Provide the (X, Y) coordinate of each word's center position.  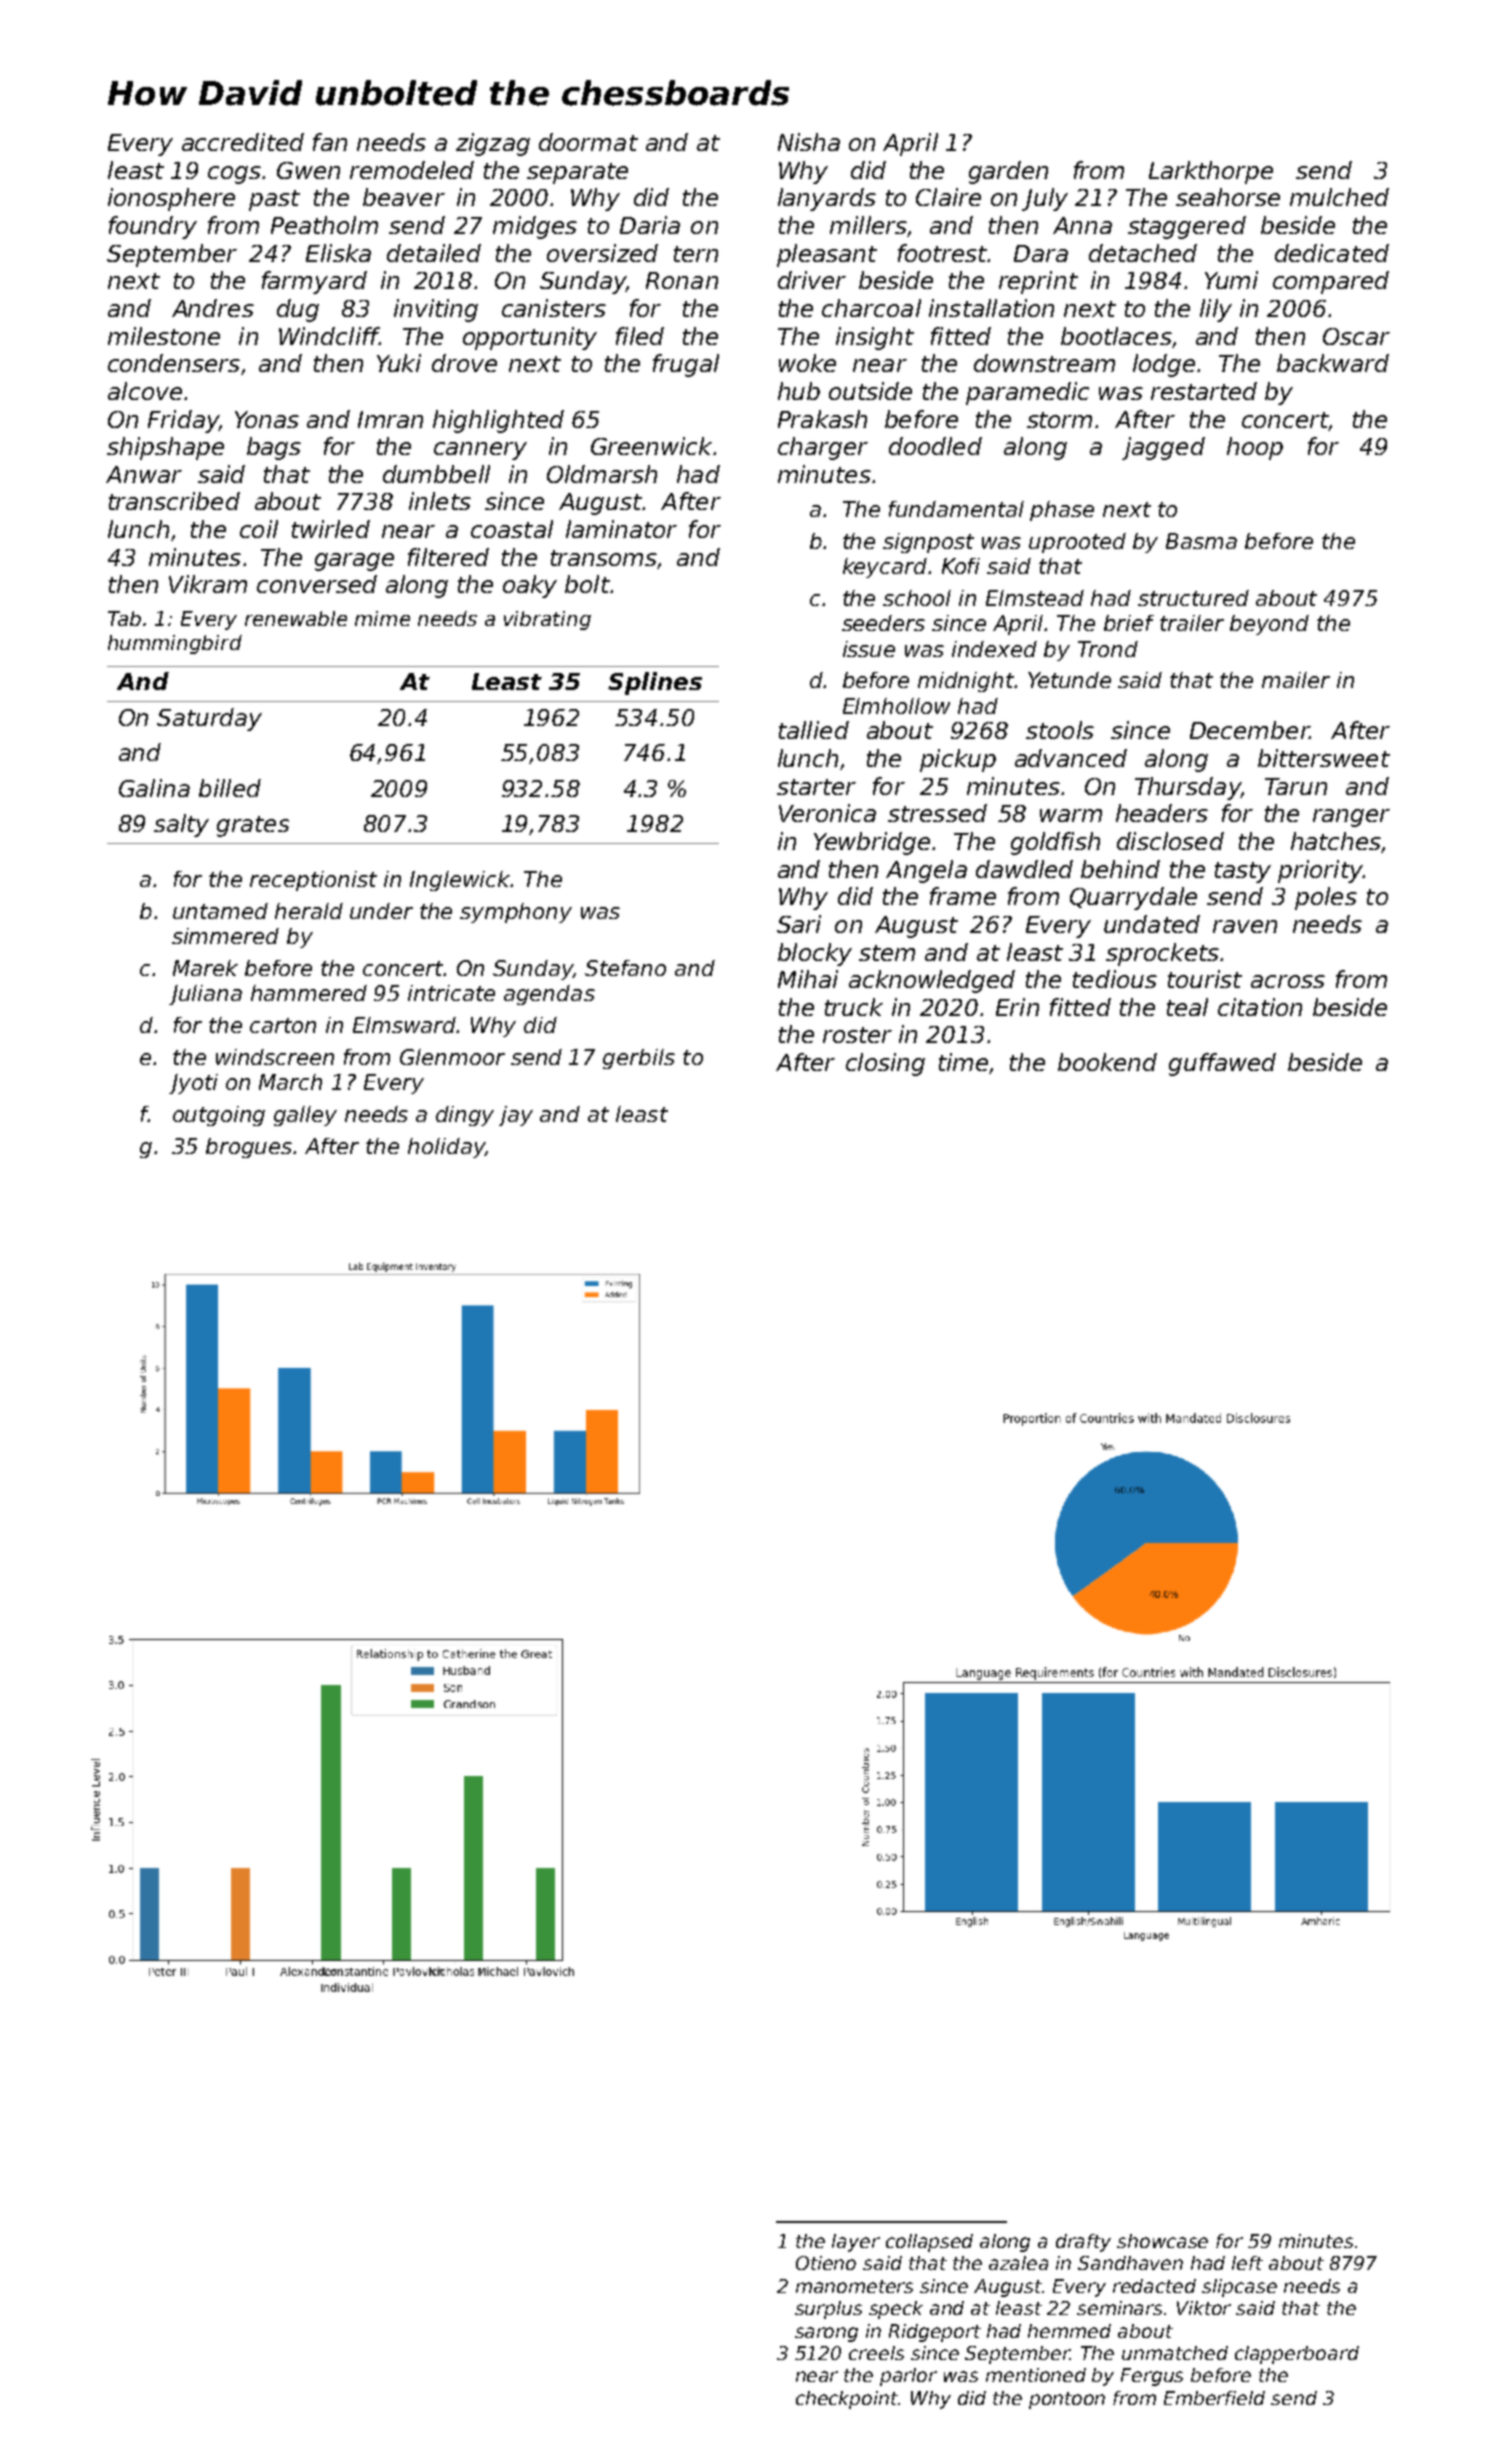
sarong (826, 2334)
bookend (1107, 1062)
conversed (317, 584)
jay (516, 1116)
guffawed (1222, 1064)
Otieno (826, 2263)
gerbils (639, 1059)
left (1247, 2263)
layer (856, 2243)
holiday (446, 1148)
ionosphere (171, 199)
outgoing (219, 1116)
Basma (1201, 541)
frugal (686, 365)
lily (1216, 310)
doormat (588, 142)
